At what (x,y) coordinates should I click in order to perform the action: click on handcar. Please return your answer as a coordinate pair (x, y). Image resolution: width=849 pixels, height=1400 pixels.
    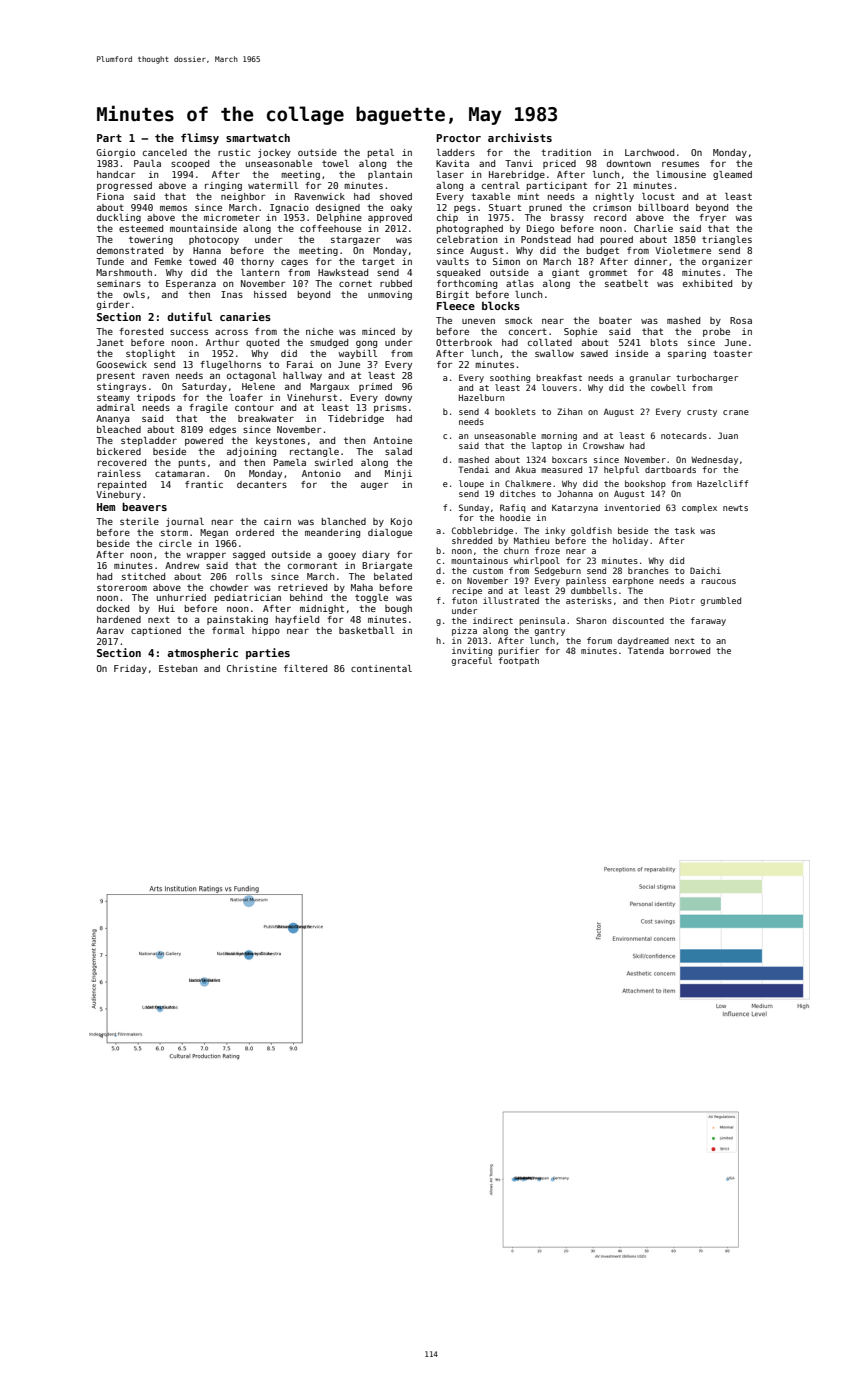
    Looking at the image, I should click on (116, 174).
